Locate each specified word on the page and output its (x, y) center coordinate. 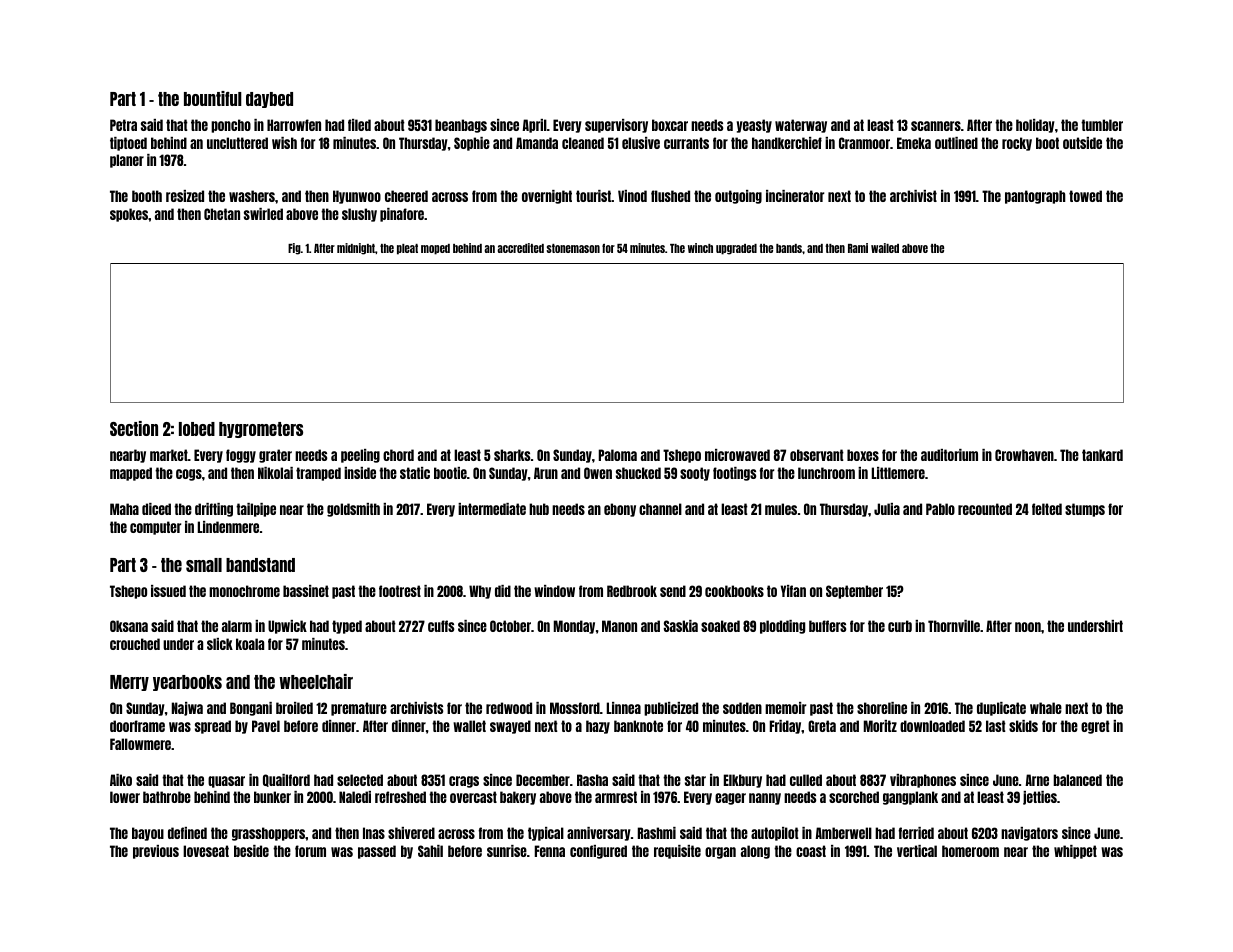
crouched (135, 644)
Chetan (222, 214)
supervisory (616, 126)
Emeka (914, 143)
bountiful (213, 98)
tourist (594, 196)
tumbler (1102, 125)
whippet (1075, 852)
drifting (214, 510)
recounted (985, 509)
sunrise (507, 851)
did (503, 591)
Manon (619, 626)
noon (1028, 627)
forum (310, 851)
